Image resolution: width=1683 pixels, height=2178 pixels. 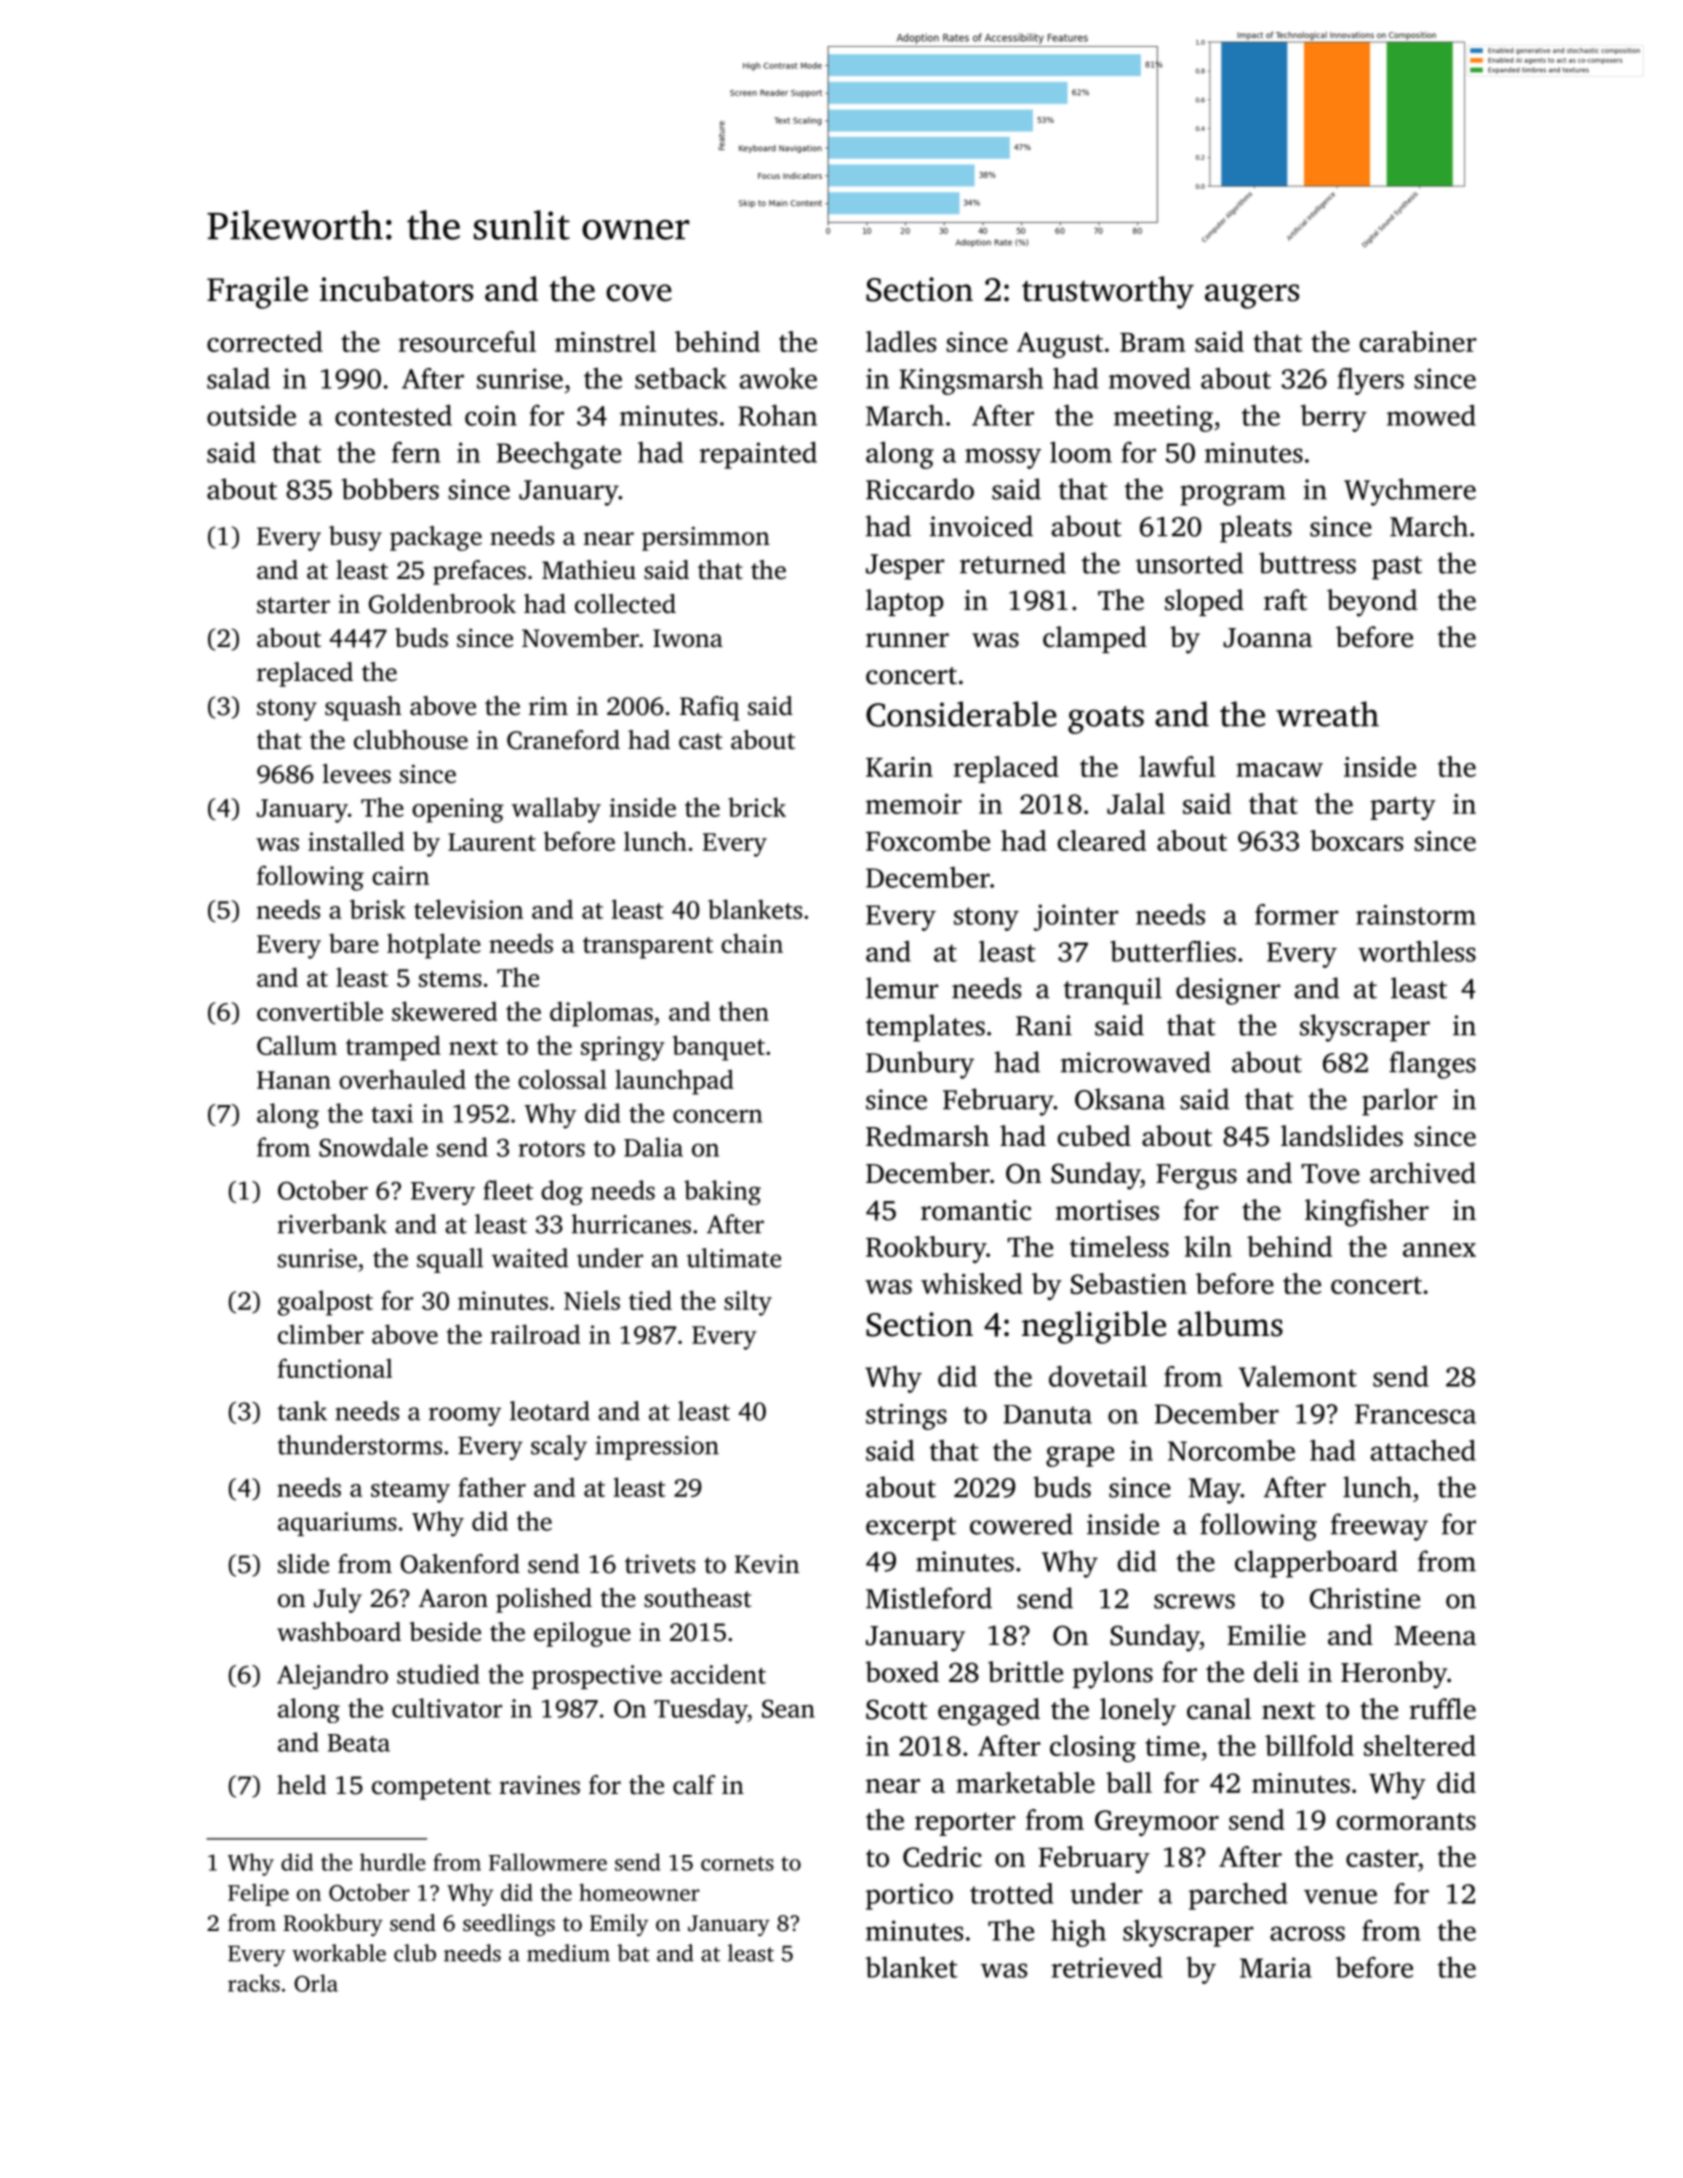 What do you see at coordinates (508, 1190) in the image?
I see `fleet` at bounding box center [508, 1190].
